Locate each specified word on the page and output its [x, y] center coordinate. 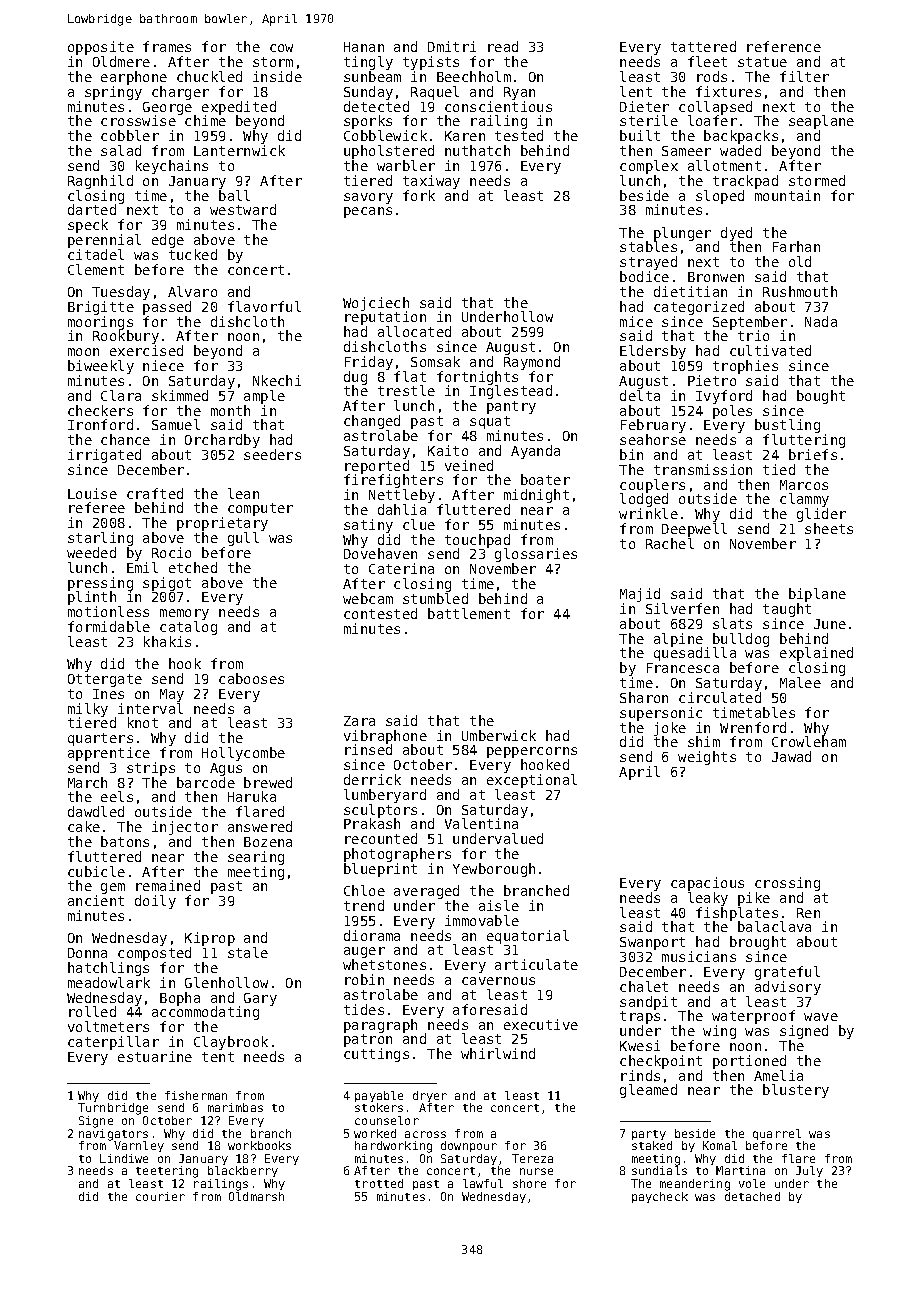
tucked [193, 254]
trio [753, 336]
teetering [167, 1172]
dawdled [96, 811]
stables [648, 247]
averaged [426, 892]
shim [704, 741]
